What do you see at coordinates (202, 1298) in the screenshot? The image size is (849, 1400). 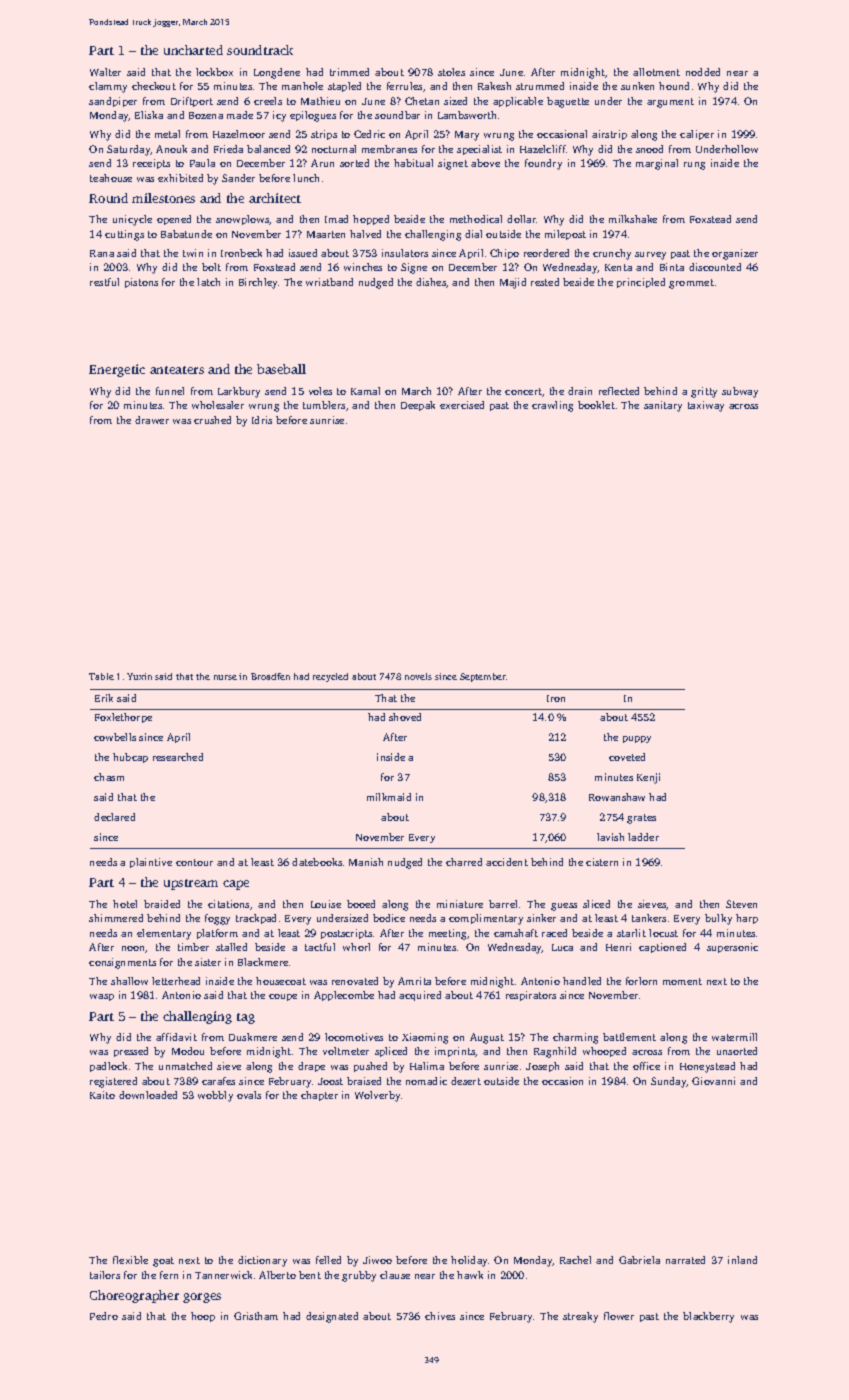 I see `gorges` at bounding box center [202, 1298].
